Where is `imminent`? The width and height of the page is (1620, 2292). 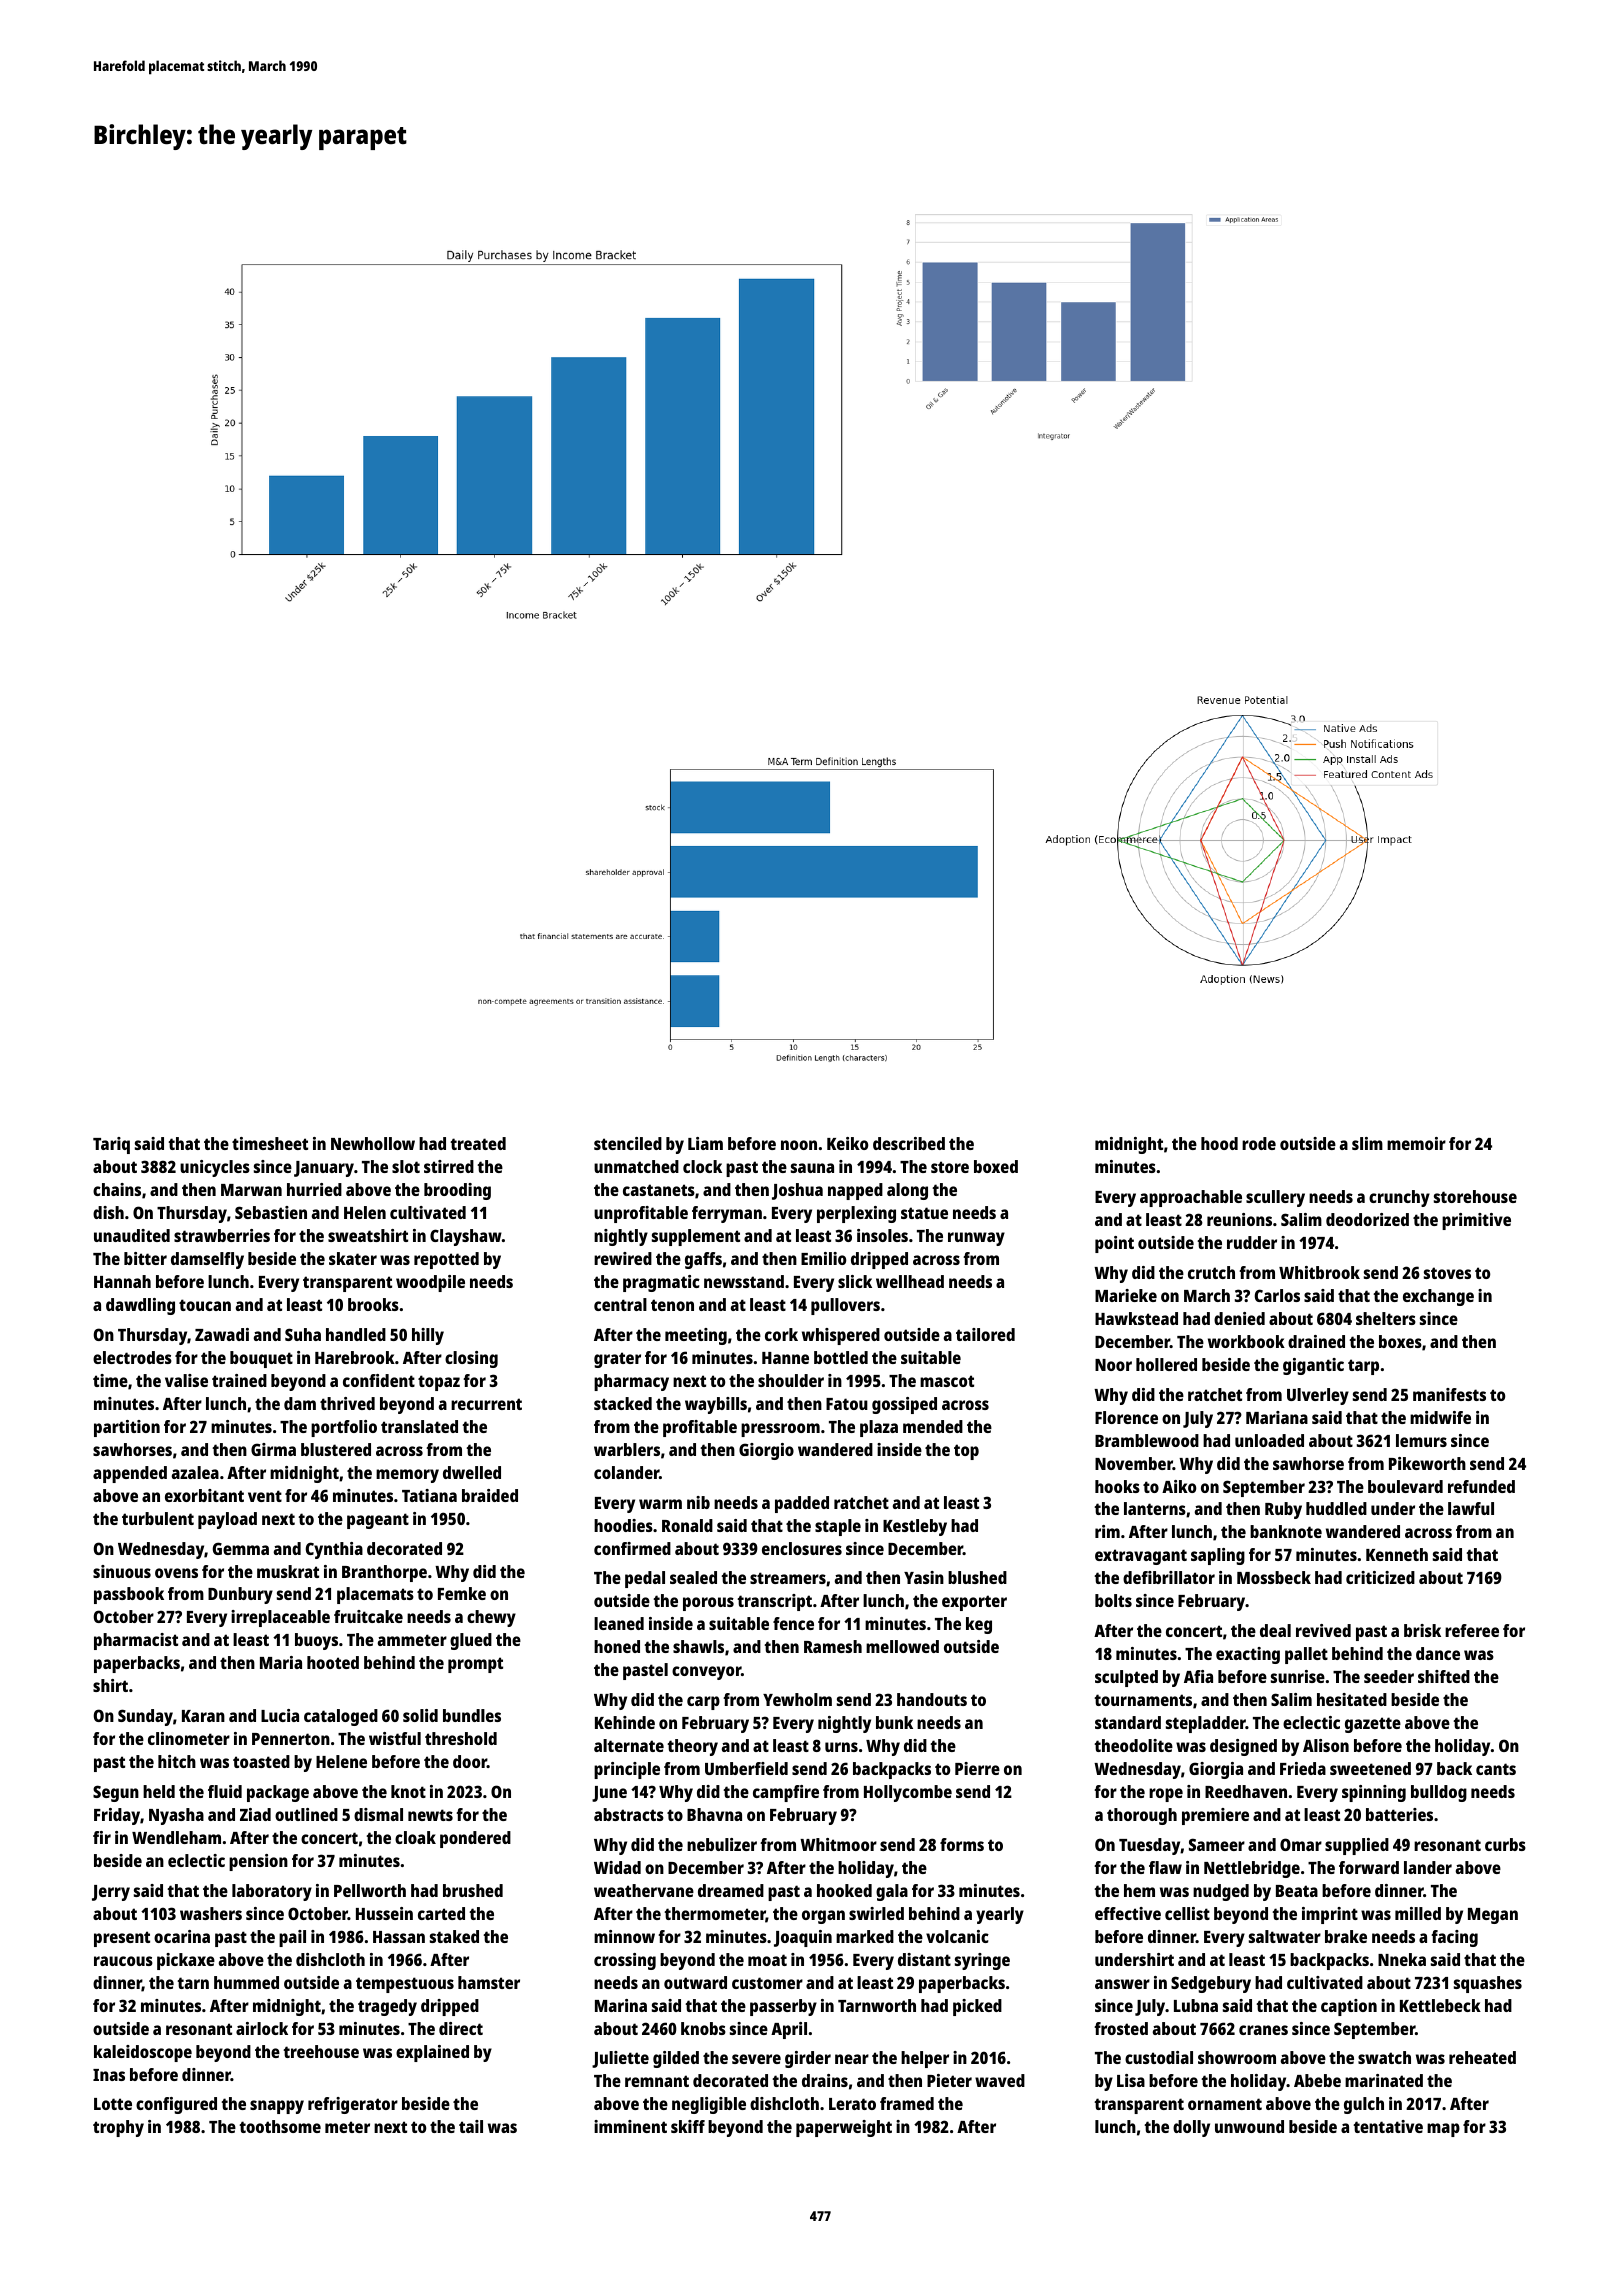 imminent is located at coordinates (630, 2126).
